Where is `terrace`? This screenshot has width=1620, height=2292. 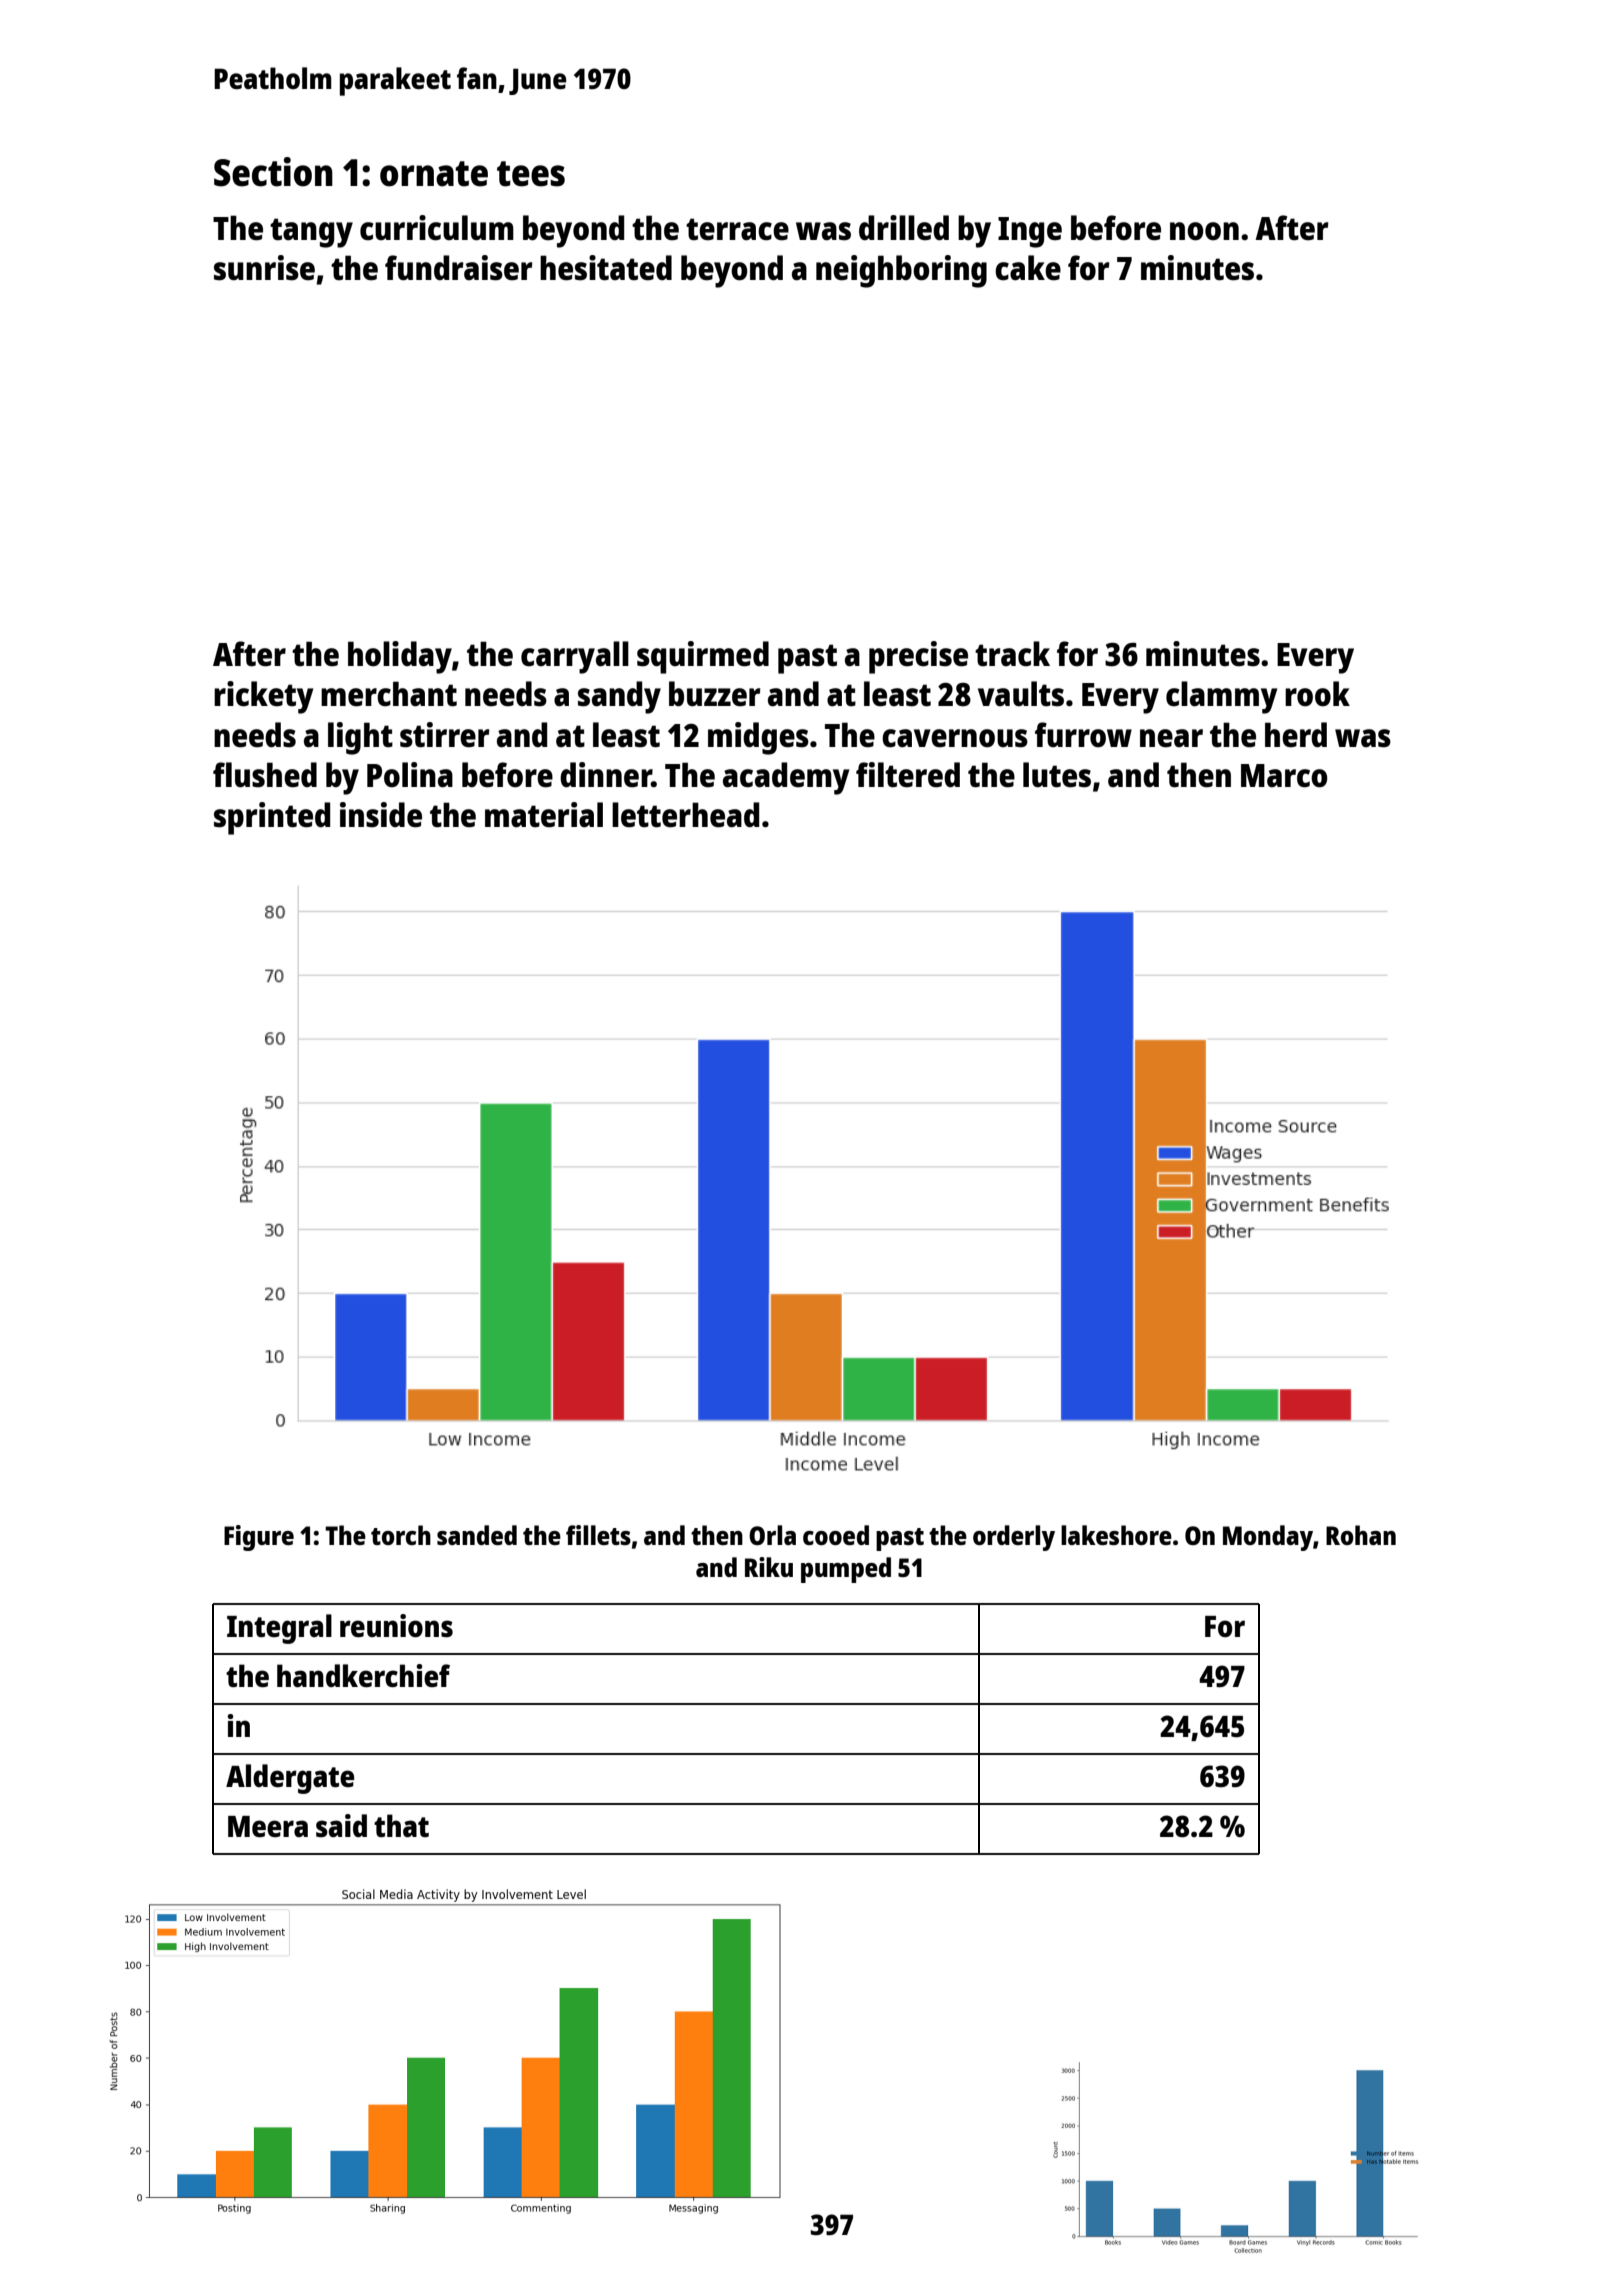 terrace is located at coordinates (737, 229).
